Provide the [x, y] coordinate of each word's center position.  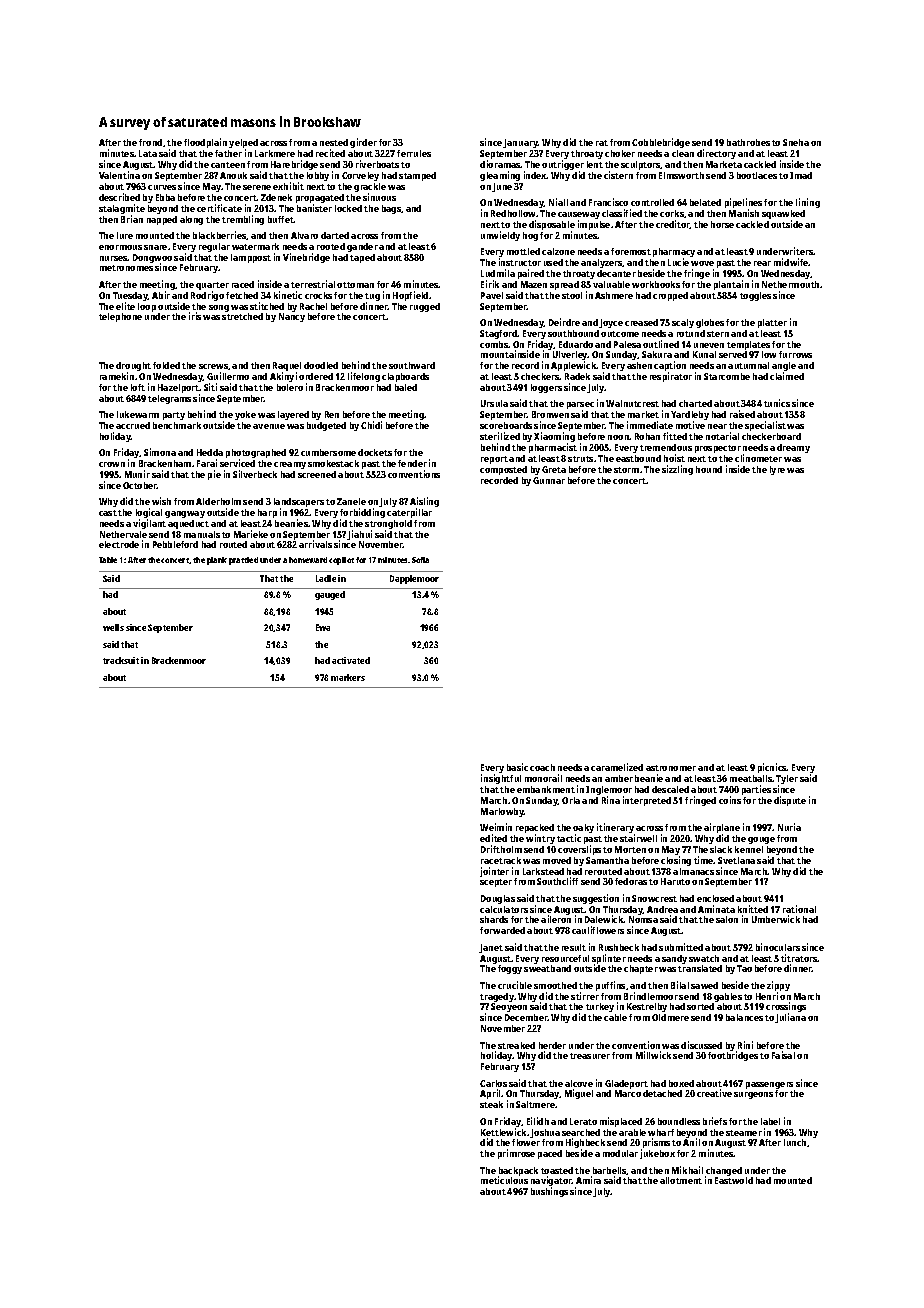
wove [702, 263]
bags [391, 209]
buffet [281, 219]
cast [108, 513]
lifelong [364, 377]
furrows [795, 354]
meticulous [504, 1180]
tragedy [497, 997]
